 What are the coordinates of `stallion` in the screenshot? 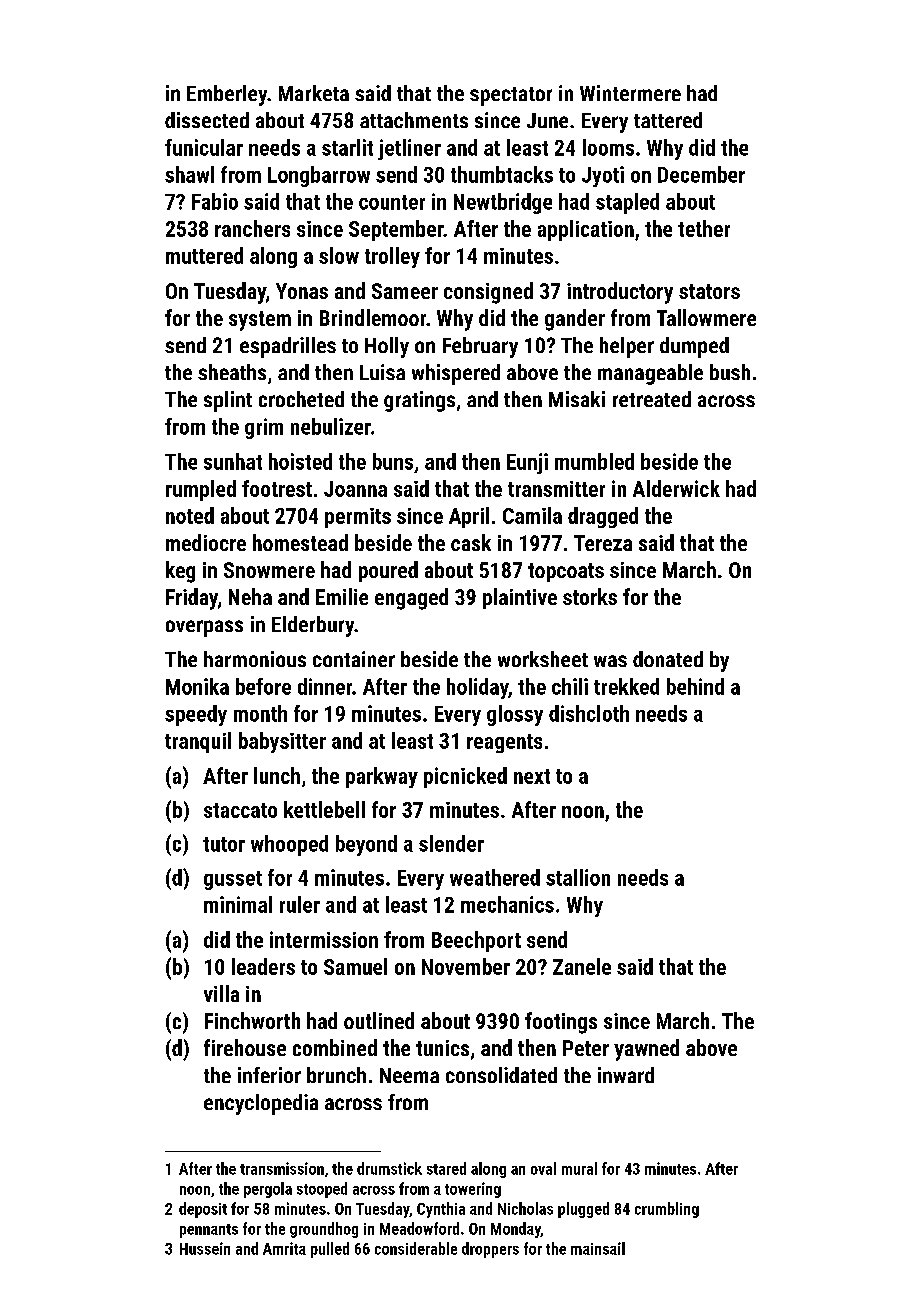 It's located at (578, 877).
